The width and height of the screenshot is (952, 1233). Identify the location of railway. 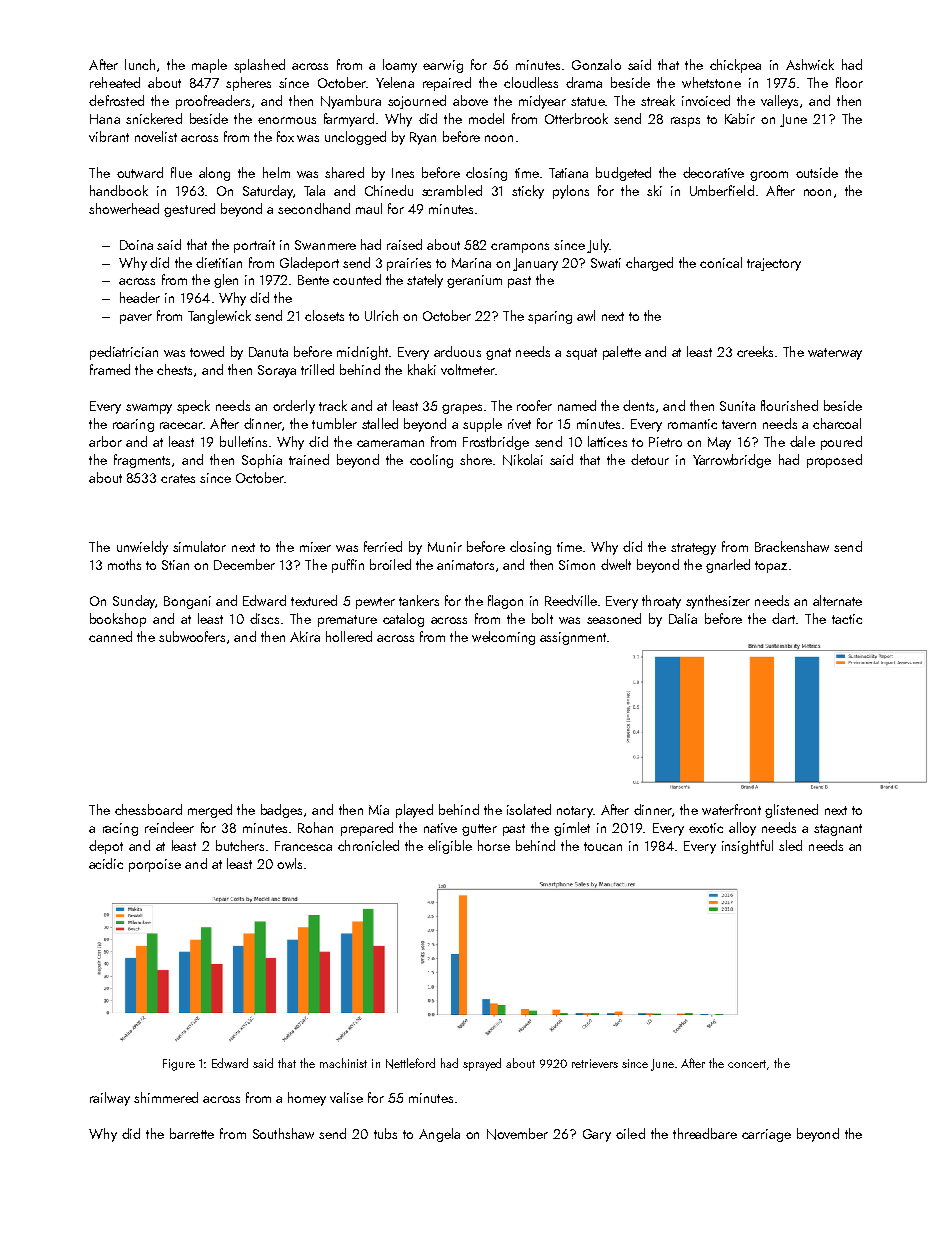
(110, 1099).
